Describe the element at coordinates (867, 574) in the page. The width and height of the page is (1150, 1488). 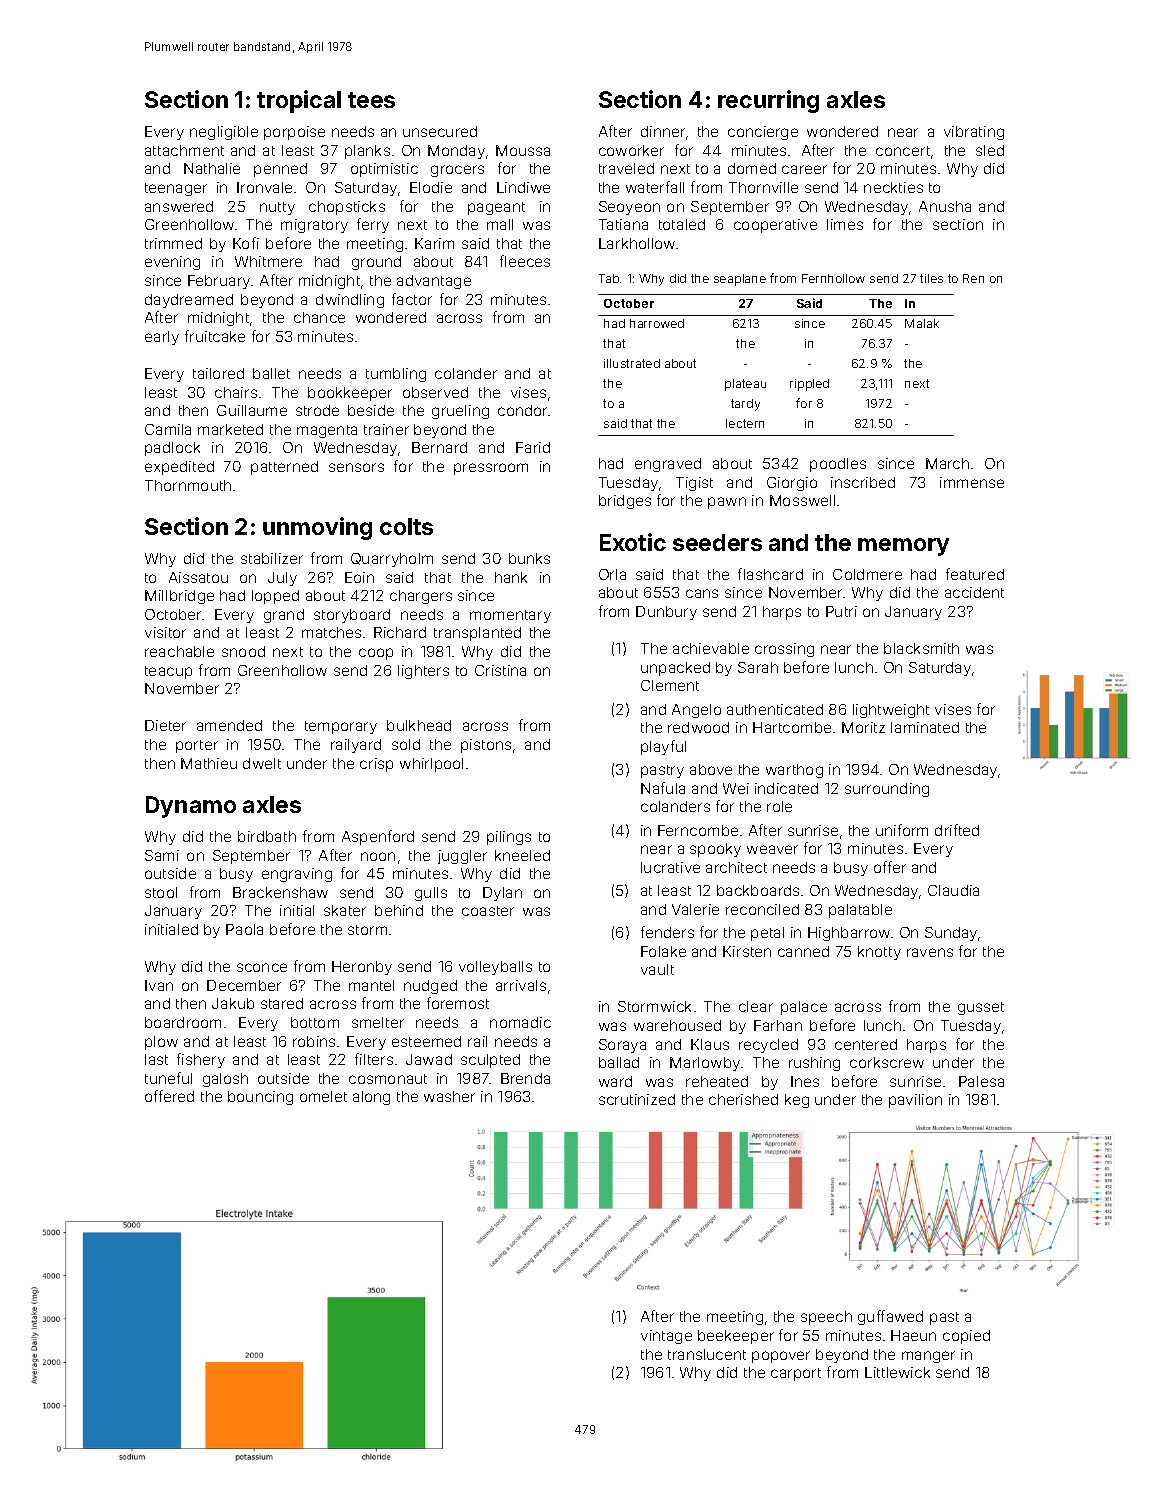
I see `Coldmere` at that location.
